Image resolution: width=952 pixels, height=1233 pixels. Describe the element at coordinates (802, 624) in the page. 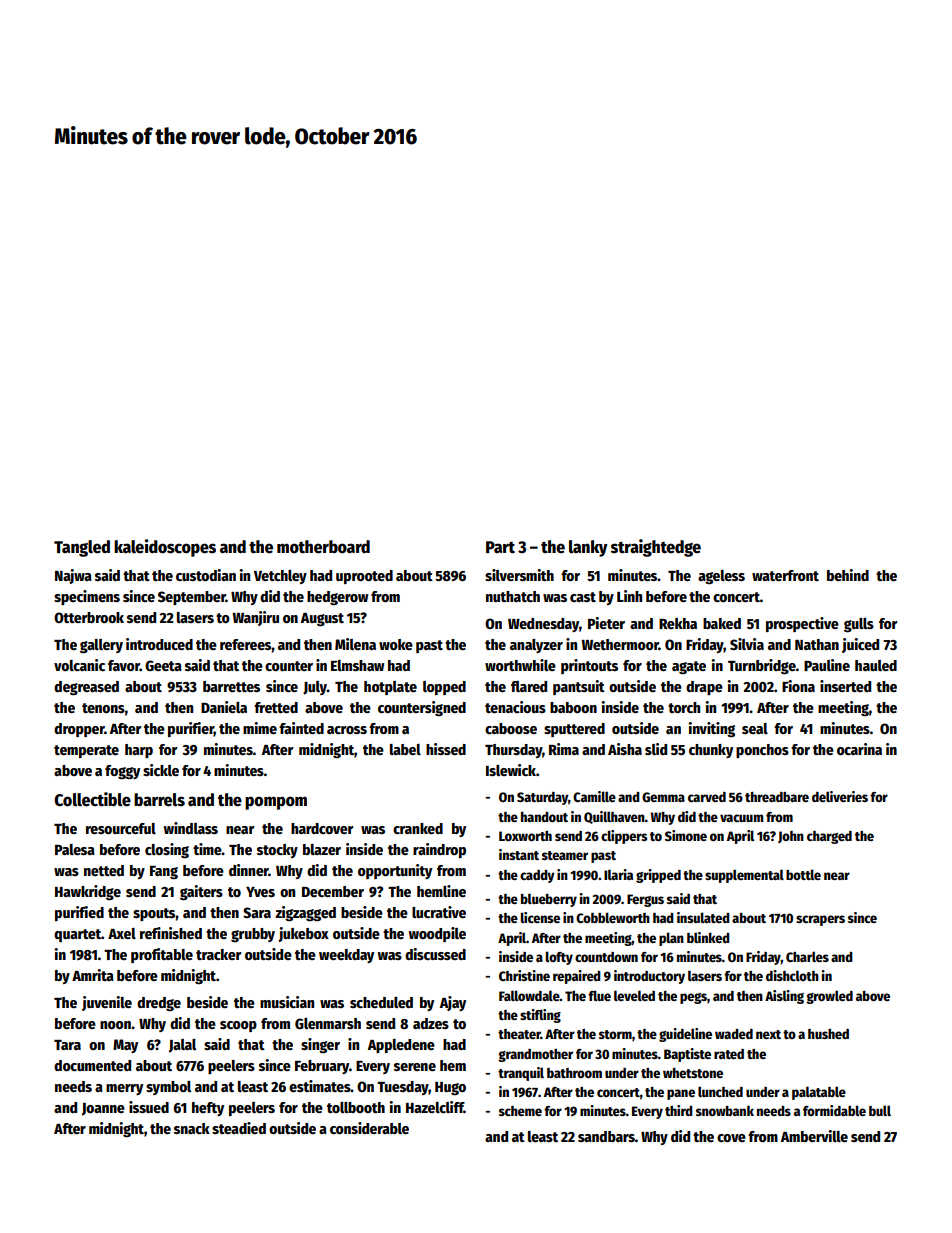

I see `prospective` at that location.
